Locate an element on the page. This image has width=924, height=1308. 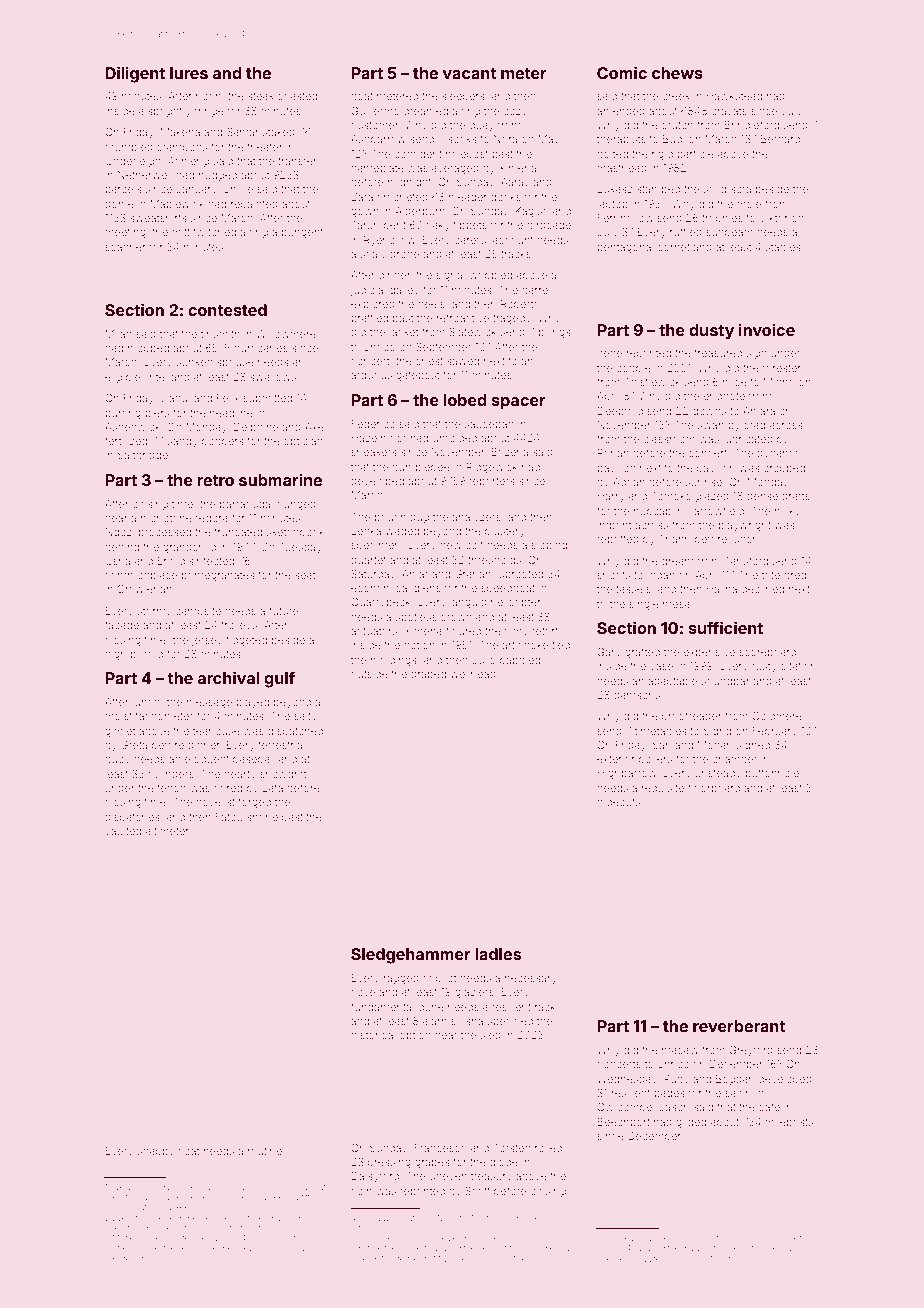
ladles is located at coordinates (498, 954).
